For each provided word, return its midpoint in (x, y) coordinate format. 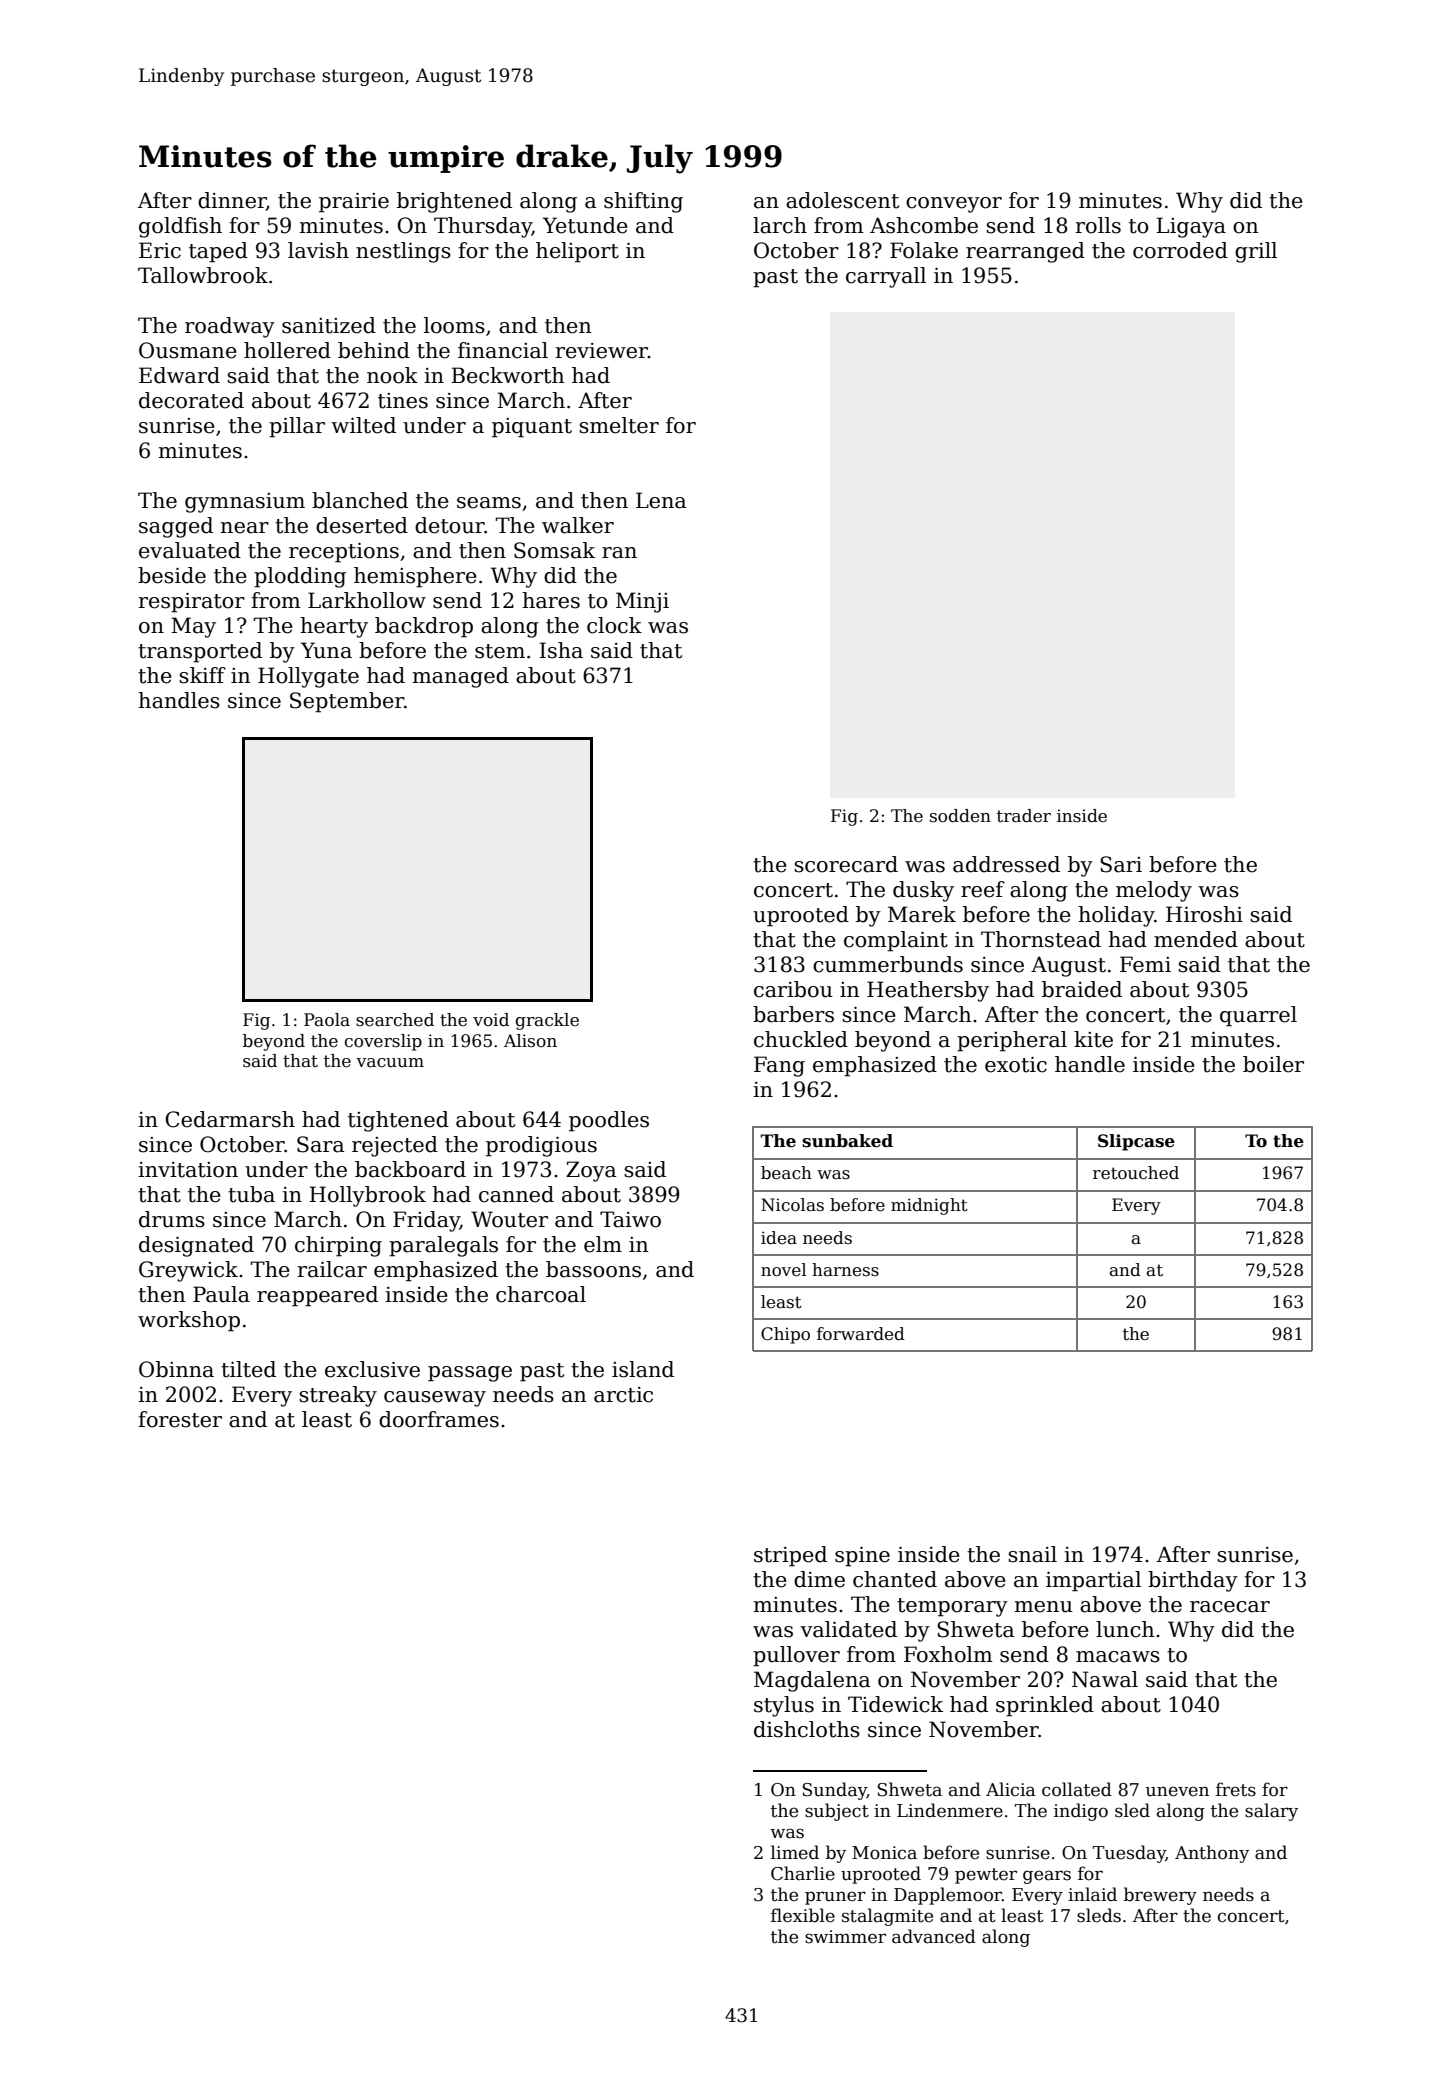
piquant (532, 428)
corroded (1180, 250)
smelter (619, 425)
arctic (623, 1395)
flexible (803, 1915)
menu (1044, 1607)
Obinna (176, 1369)
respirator (192, 603)
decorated (191, 400)
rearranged (1025, 252)
